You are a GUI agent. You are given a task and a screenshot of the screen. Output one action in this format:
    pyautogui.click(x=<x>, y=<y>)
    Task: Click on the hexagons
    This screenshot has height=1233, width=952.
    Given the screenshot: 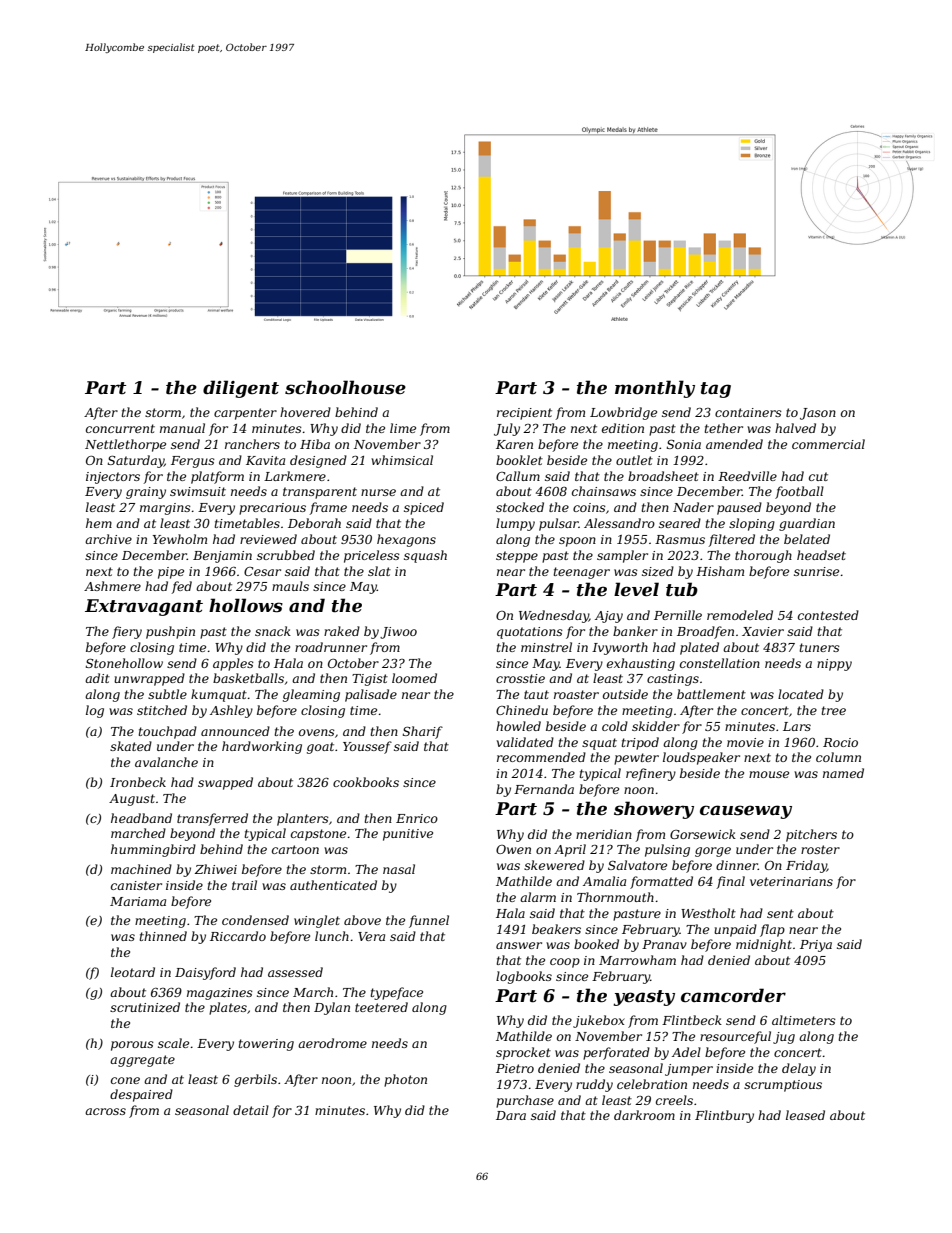 What is the action you would take?
    pyautogui.click(x=406, y=540)
